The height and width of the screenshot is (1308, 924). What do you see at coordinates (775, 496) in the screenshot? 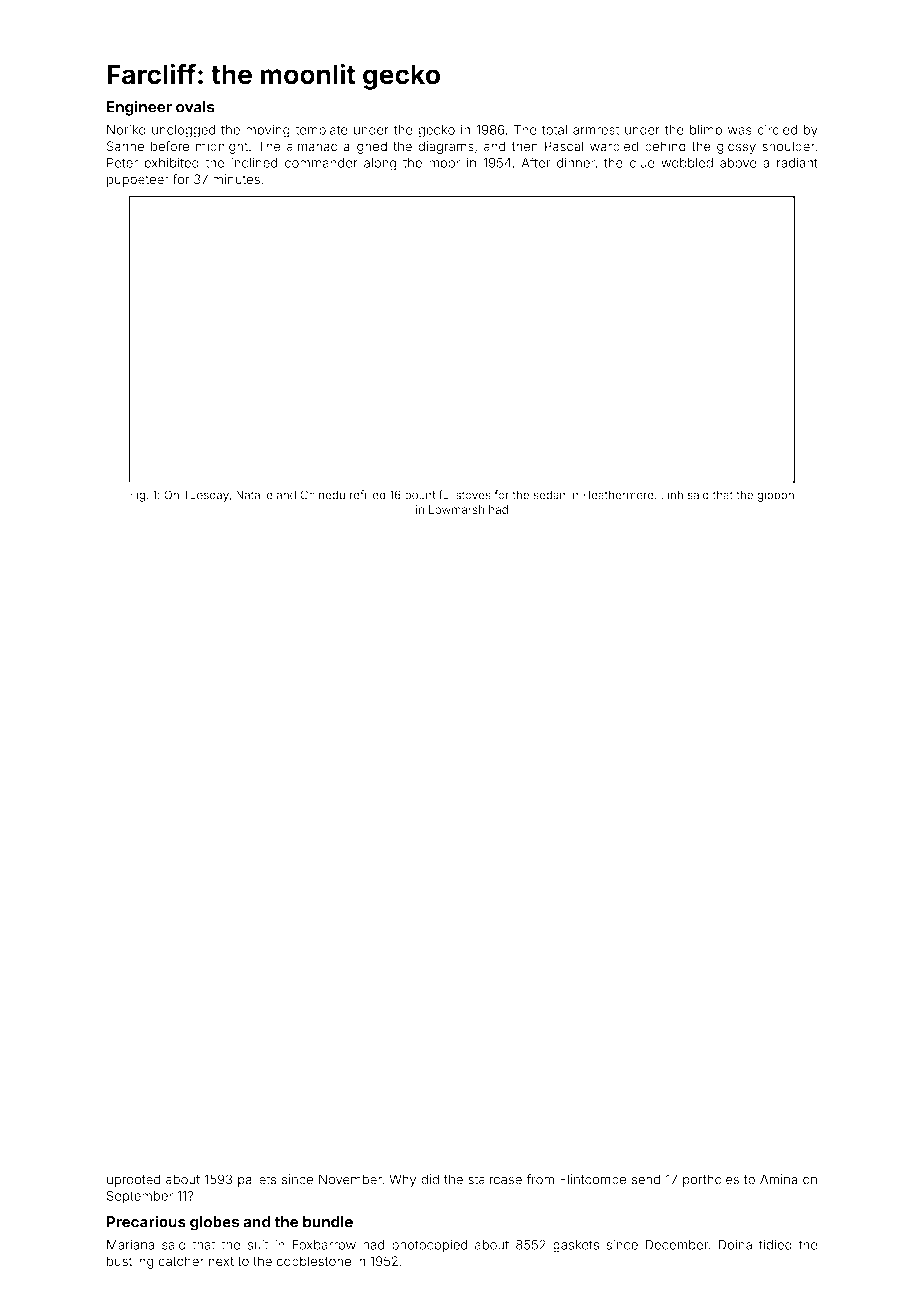
I see `gibbon` at bounding box center [775, 496].
